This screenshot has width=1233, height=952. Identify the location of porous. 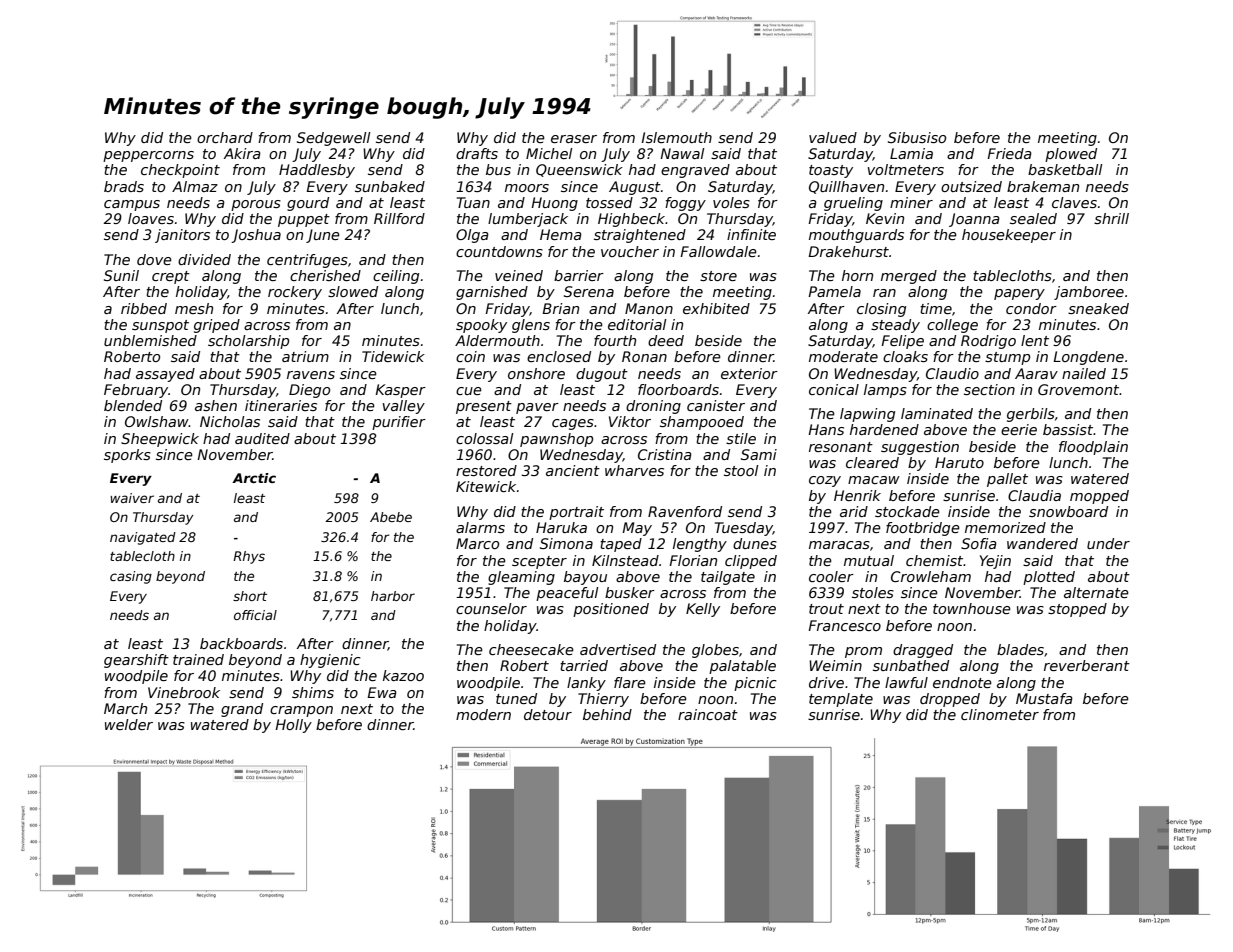
(256, 205).
